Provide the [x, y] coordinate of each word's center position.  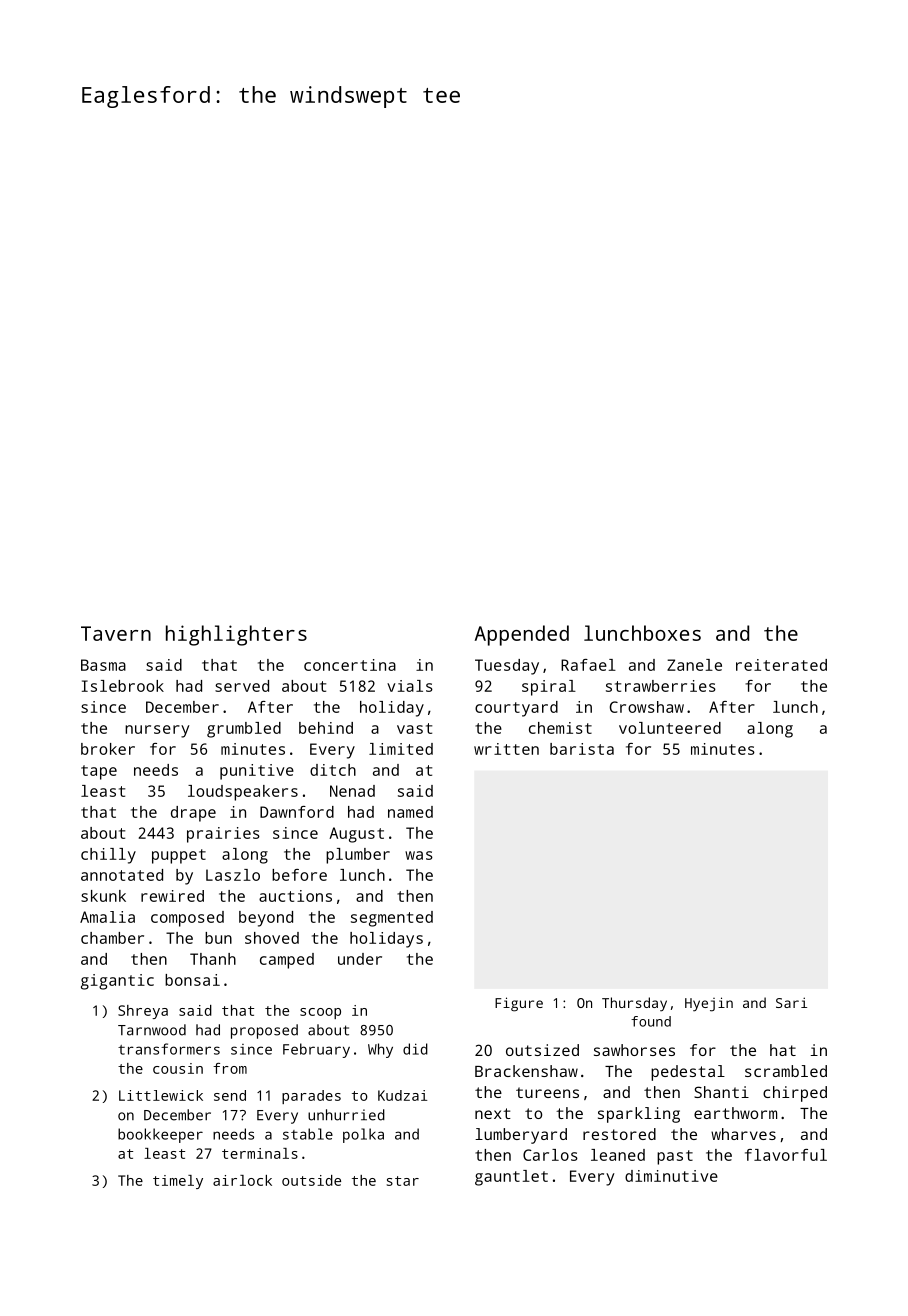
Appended [522, 635]
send [230, 1095]
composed [187, 919]
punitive [257, 772]
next [493, 1113]
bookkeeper [160, 1135]
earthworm [735, 1113]
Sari [791, 1002]
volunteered [670, 728]
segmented [392, 919]
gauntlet [511, 1178]
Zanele [694, 665]
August [356, 835]
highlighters [236, 635]
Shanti [721, 1092]
